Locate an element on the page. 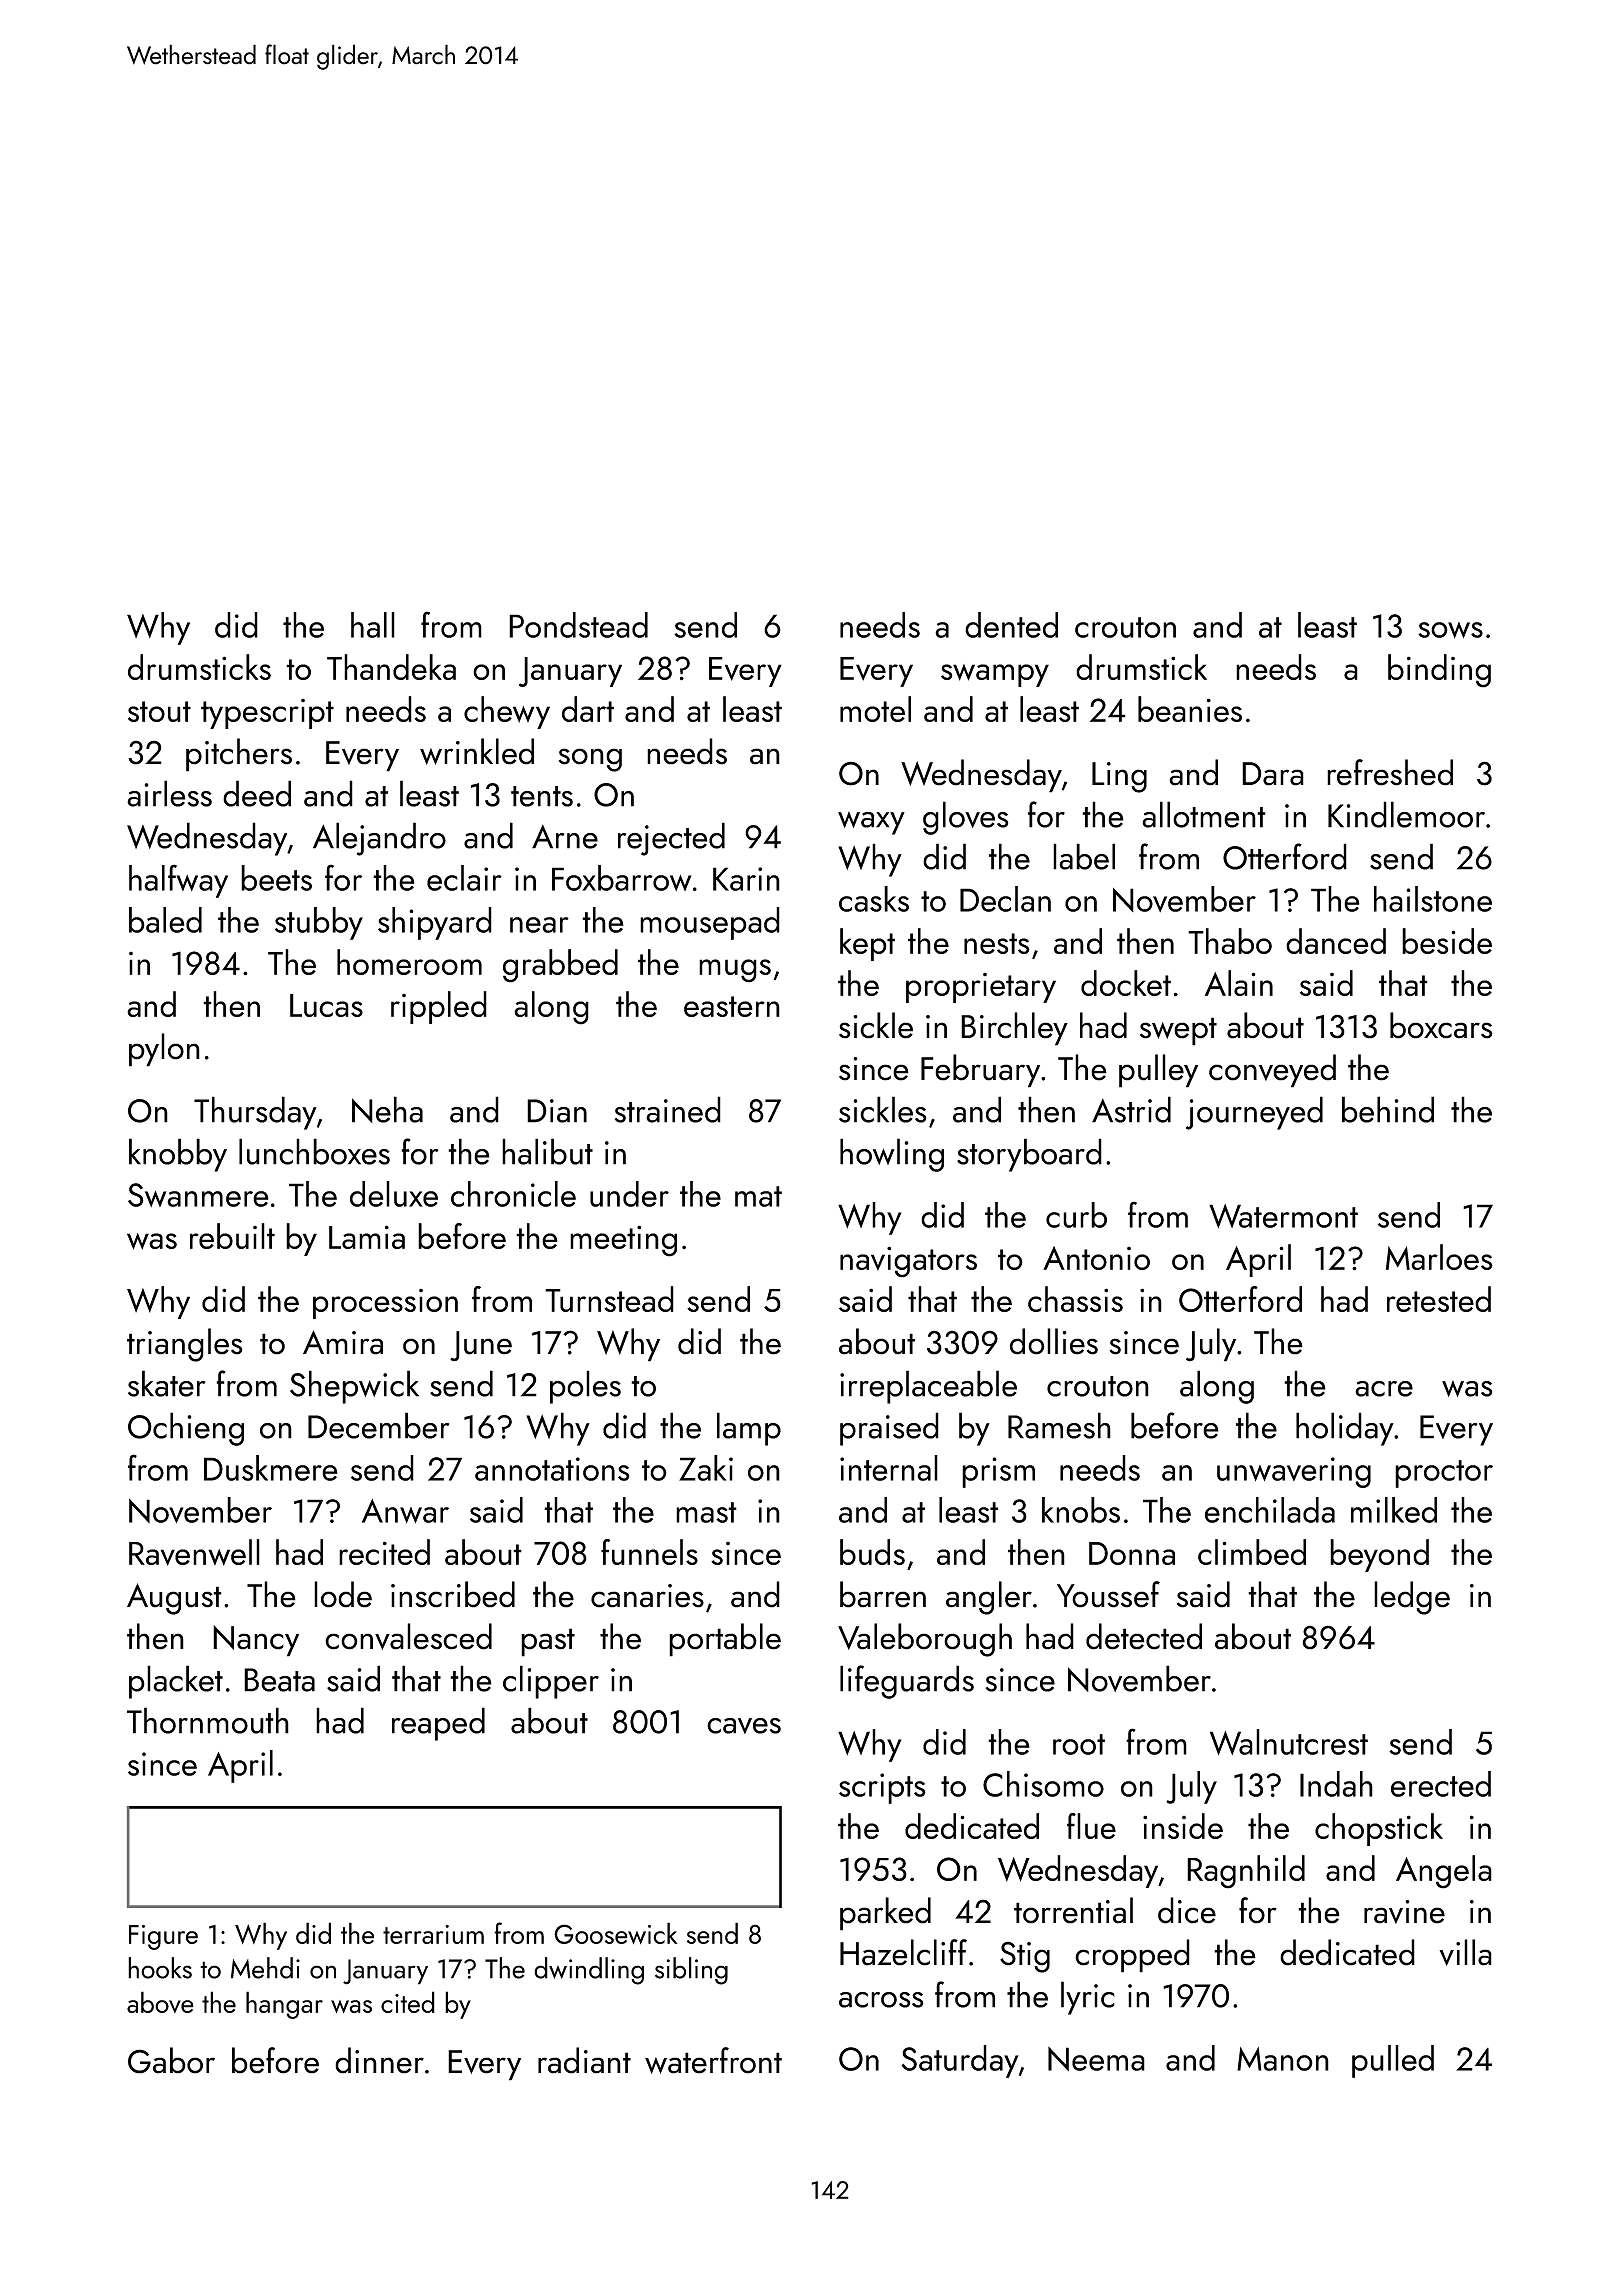 This image has width=1620, height=2292. placket is located at coordinates (176, 1682).
